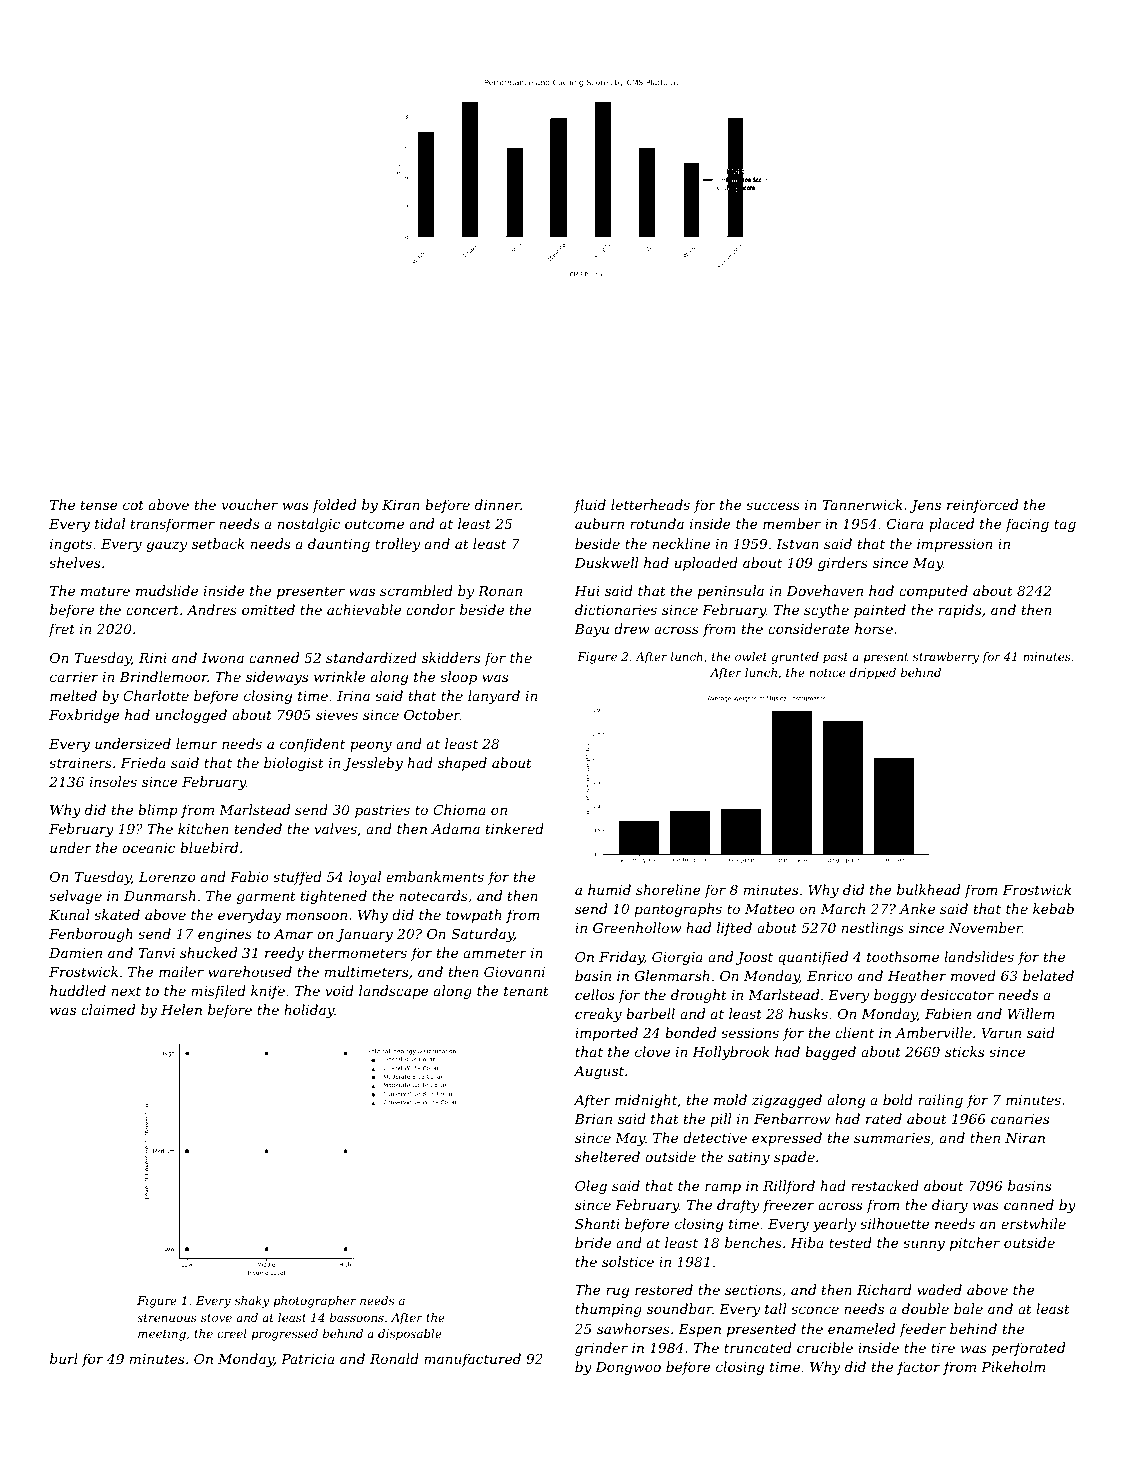 The height and width of the screenshot is (1458, 1127). Describe the element at coordinates (591, 1187) in the screenshot. I see `Oleg` at that location.
